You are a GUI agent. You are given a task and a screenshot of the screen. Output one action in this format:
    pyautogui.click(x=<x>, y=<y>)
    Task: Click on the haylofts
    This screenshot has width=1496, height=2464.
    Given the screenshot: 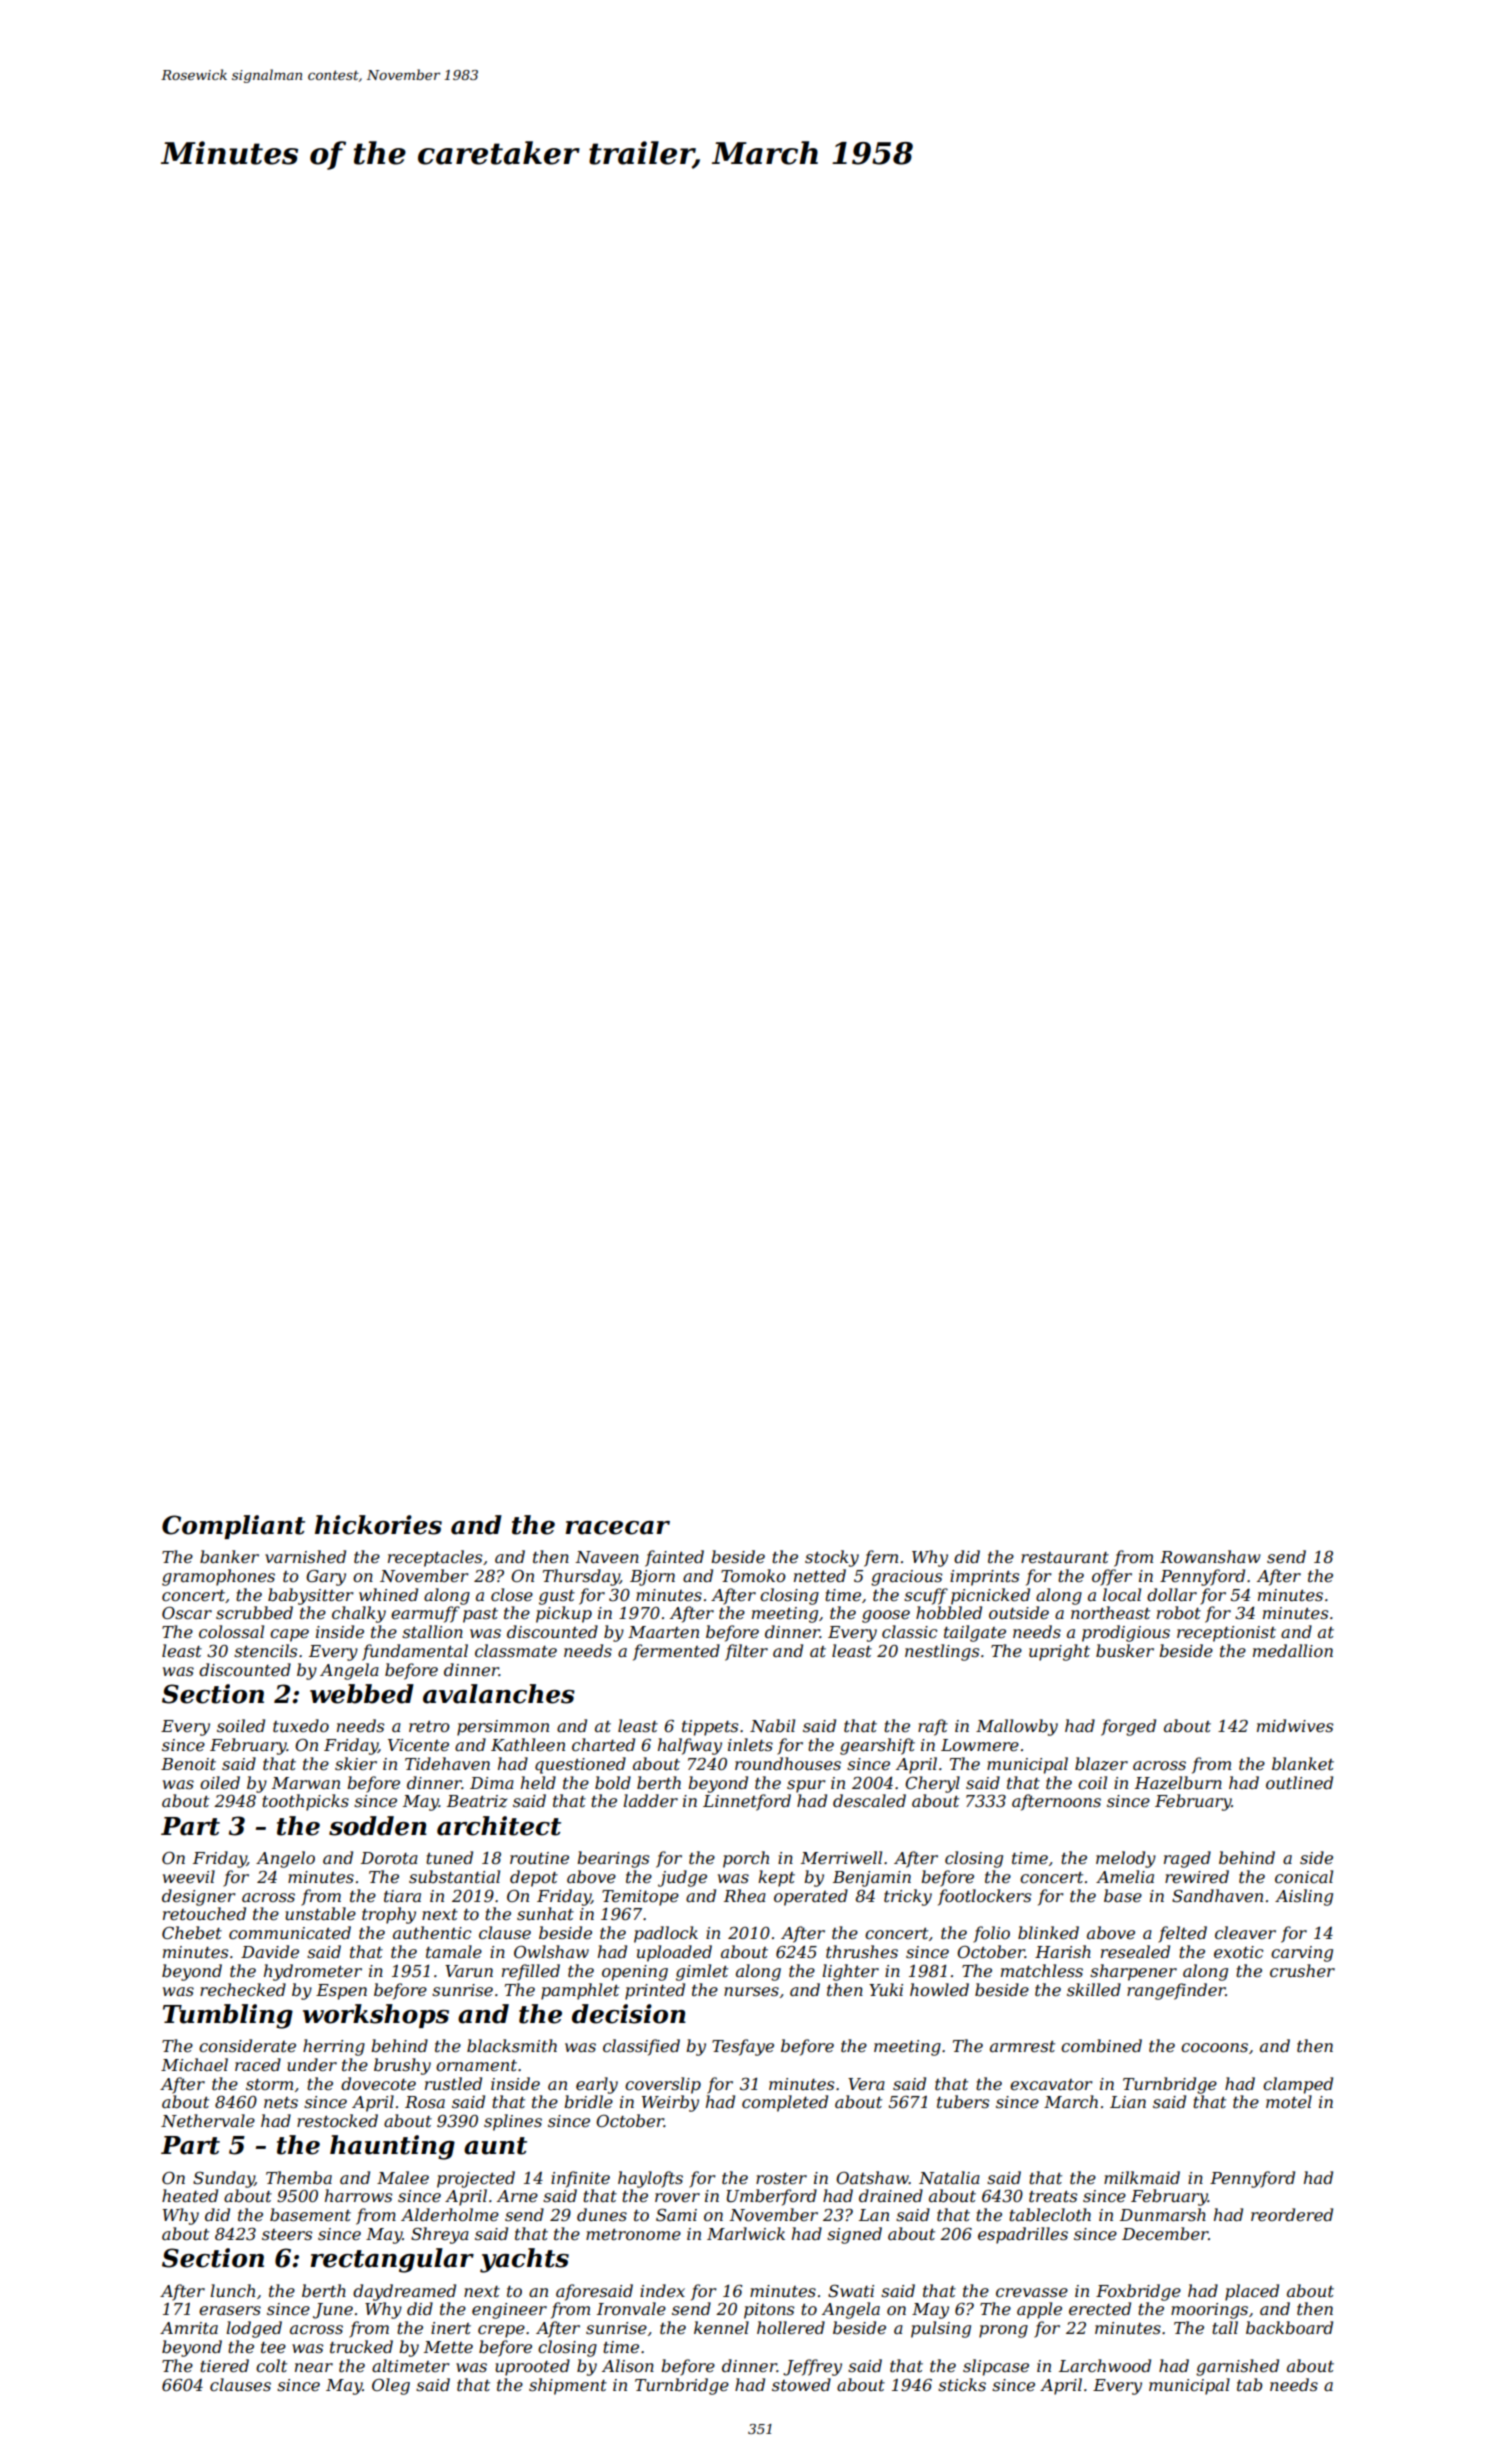 What is the action you would take?
    pyautogui.click(x=650, y=2179)
